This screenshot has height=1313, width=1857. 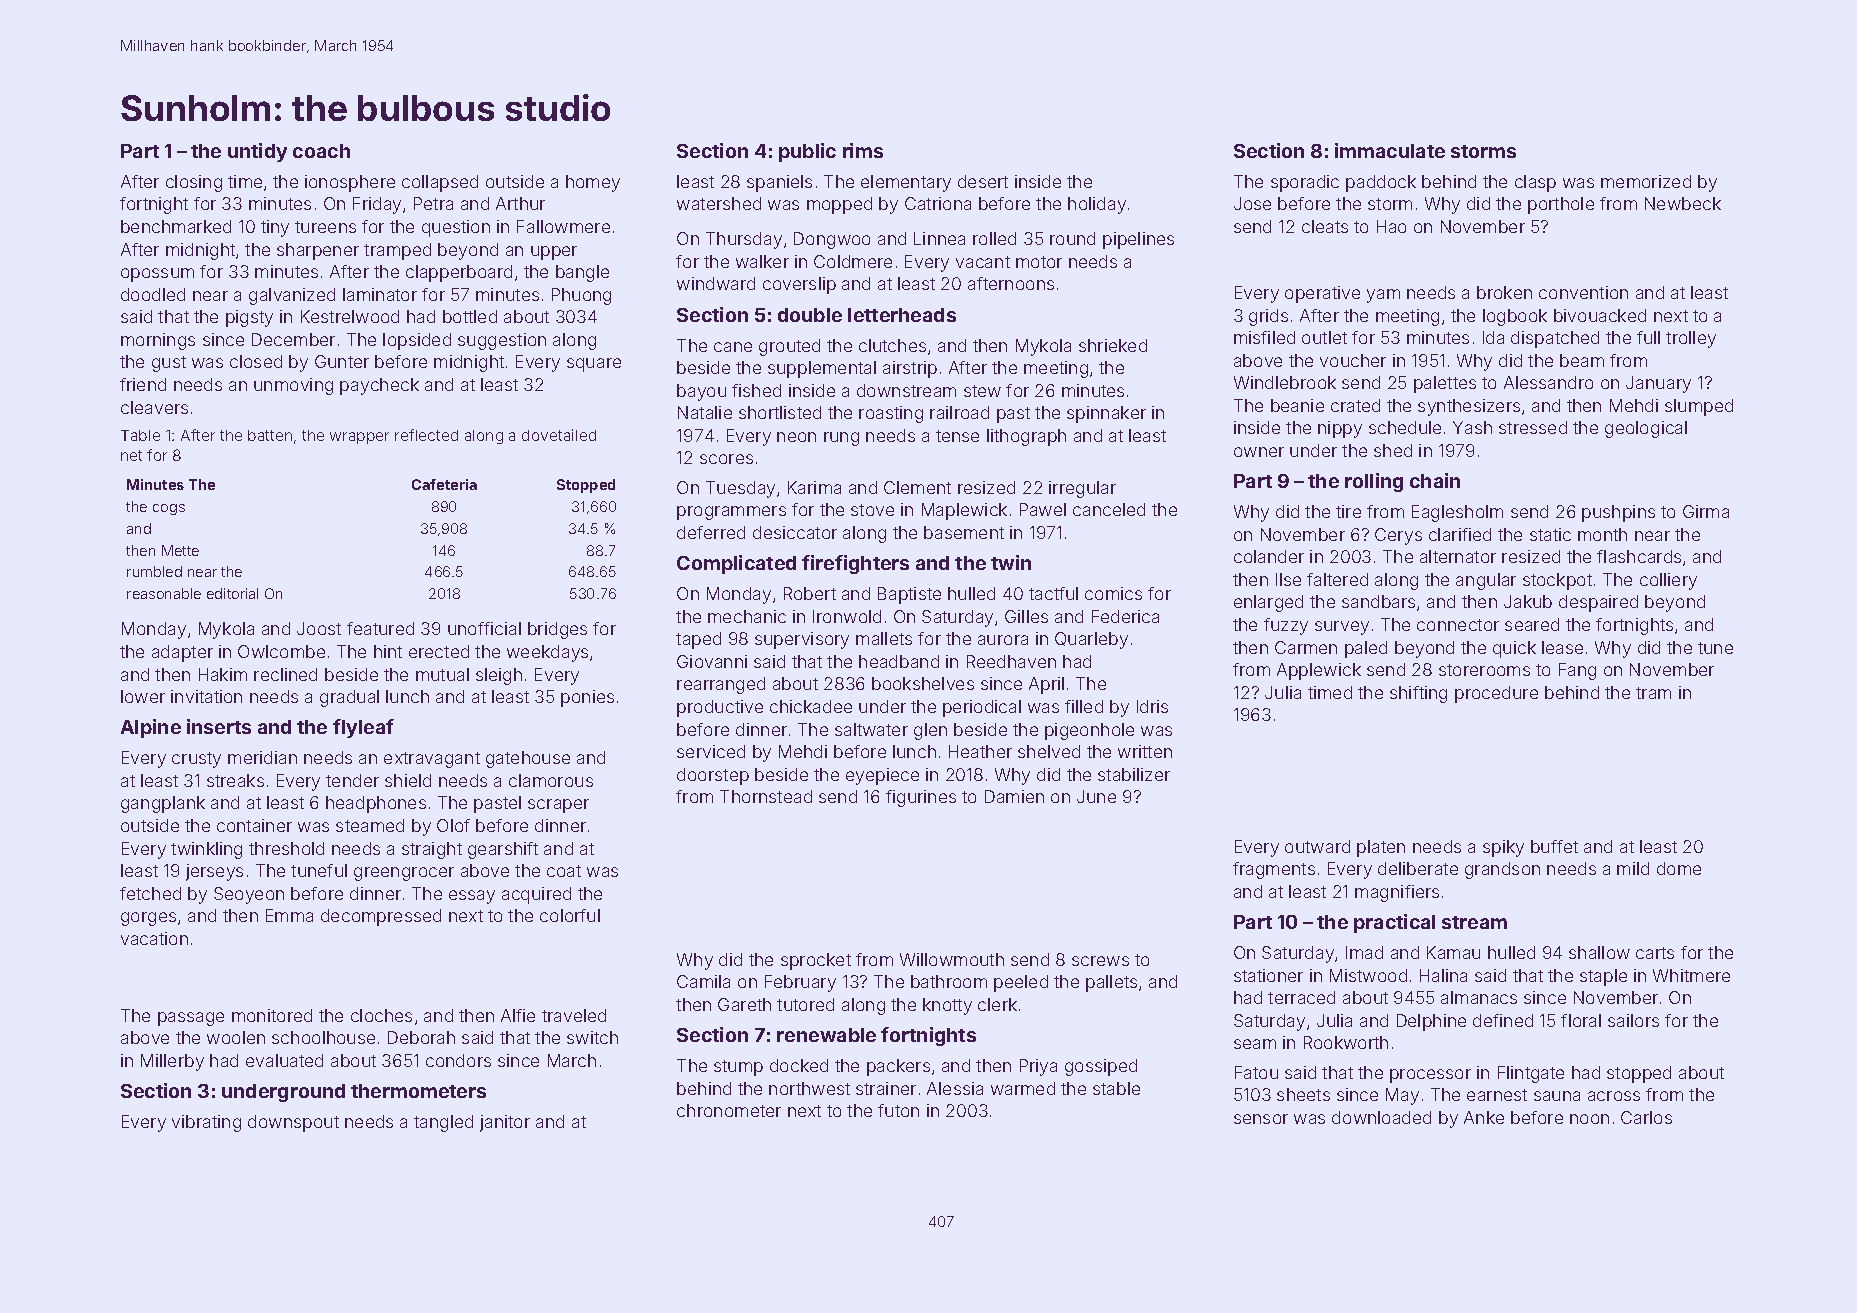 What do you see at coordinates (1111, 983) in the screenshot?
I see `pallets` at bounding box center [1111, 983].
